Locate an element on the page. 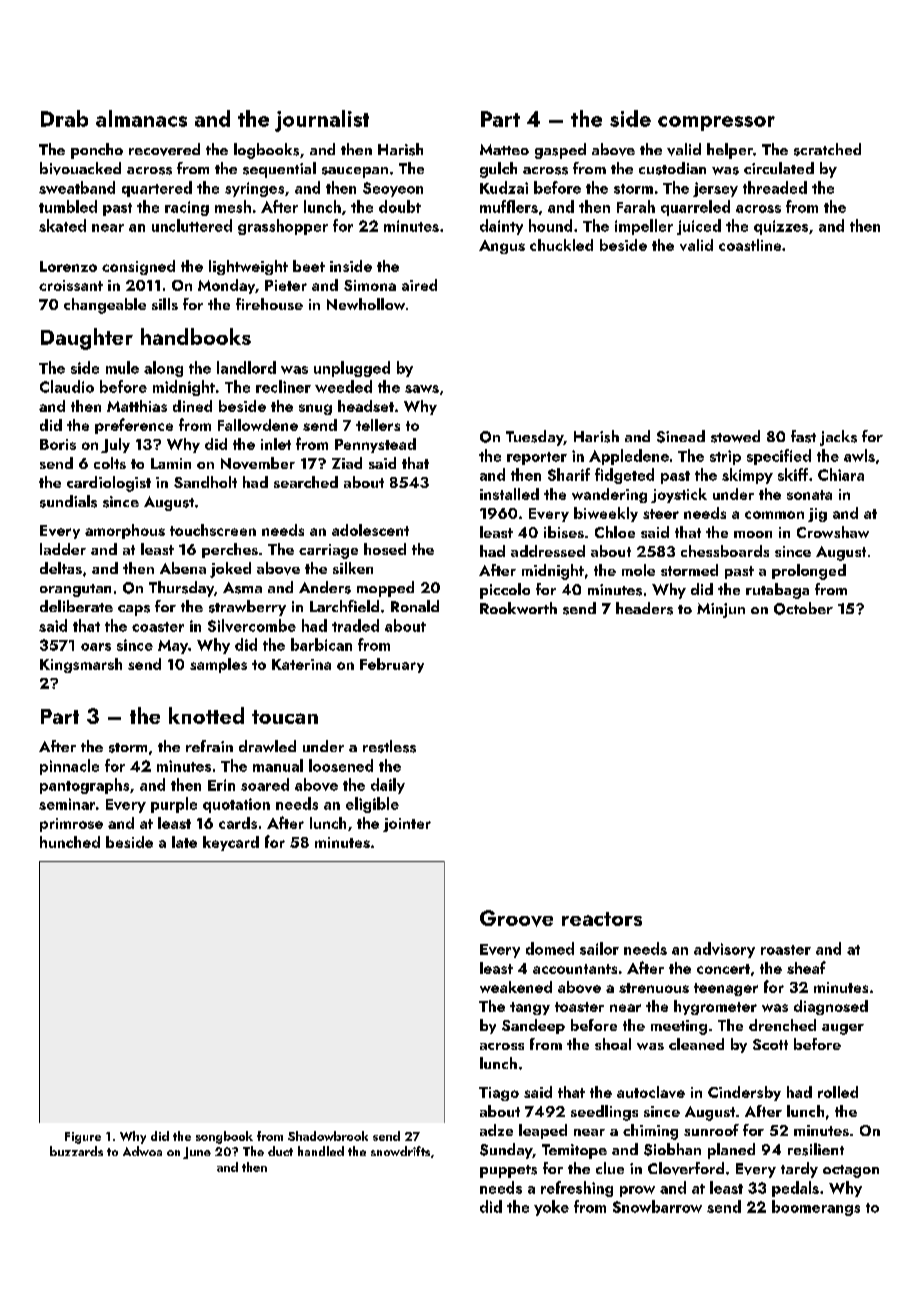 The image size is (924, 1308). Figure is located at coordinates (83, 1138).
